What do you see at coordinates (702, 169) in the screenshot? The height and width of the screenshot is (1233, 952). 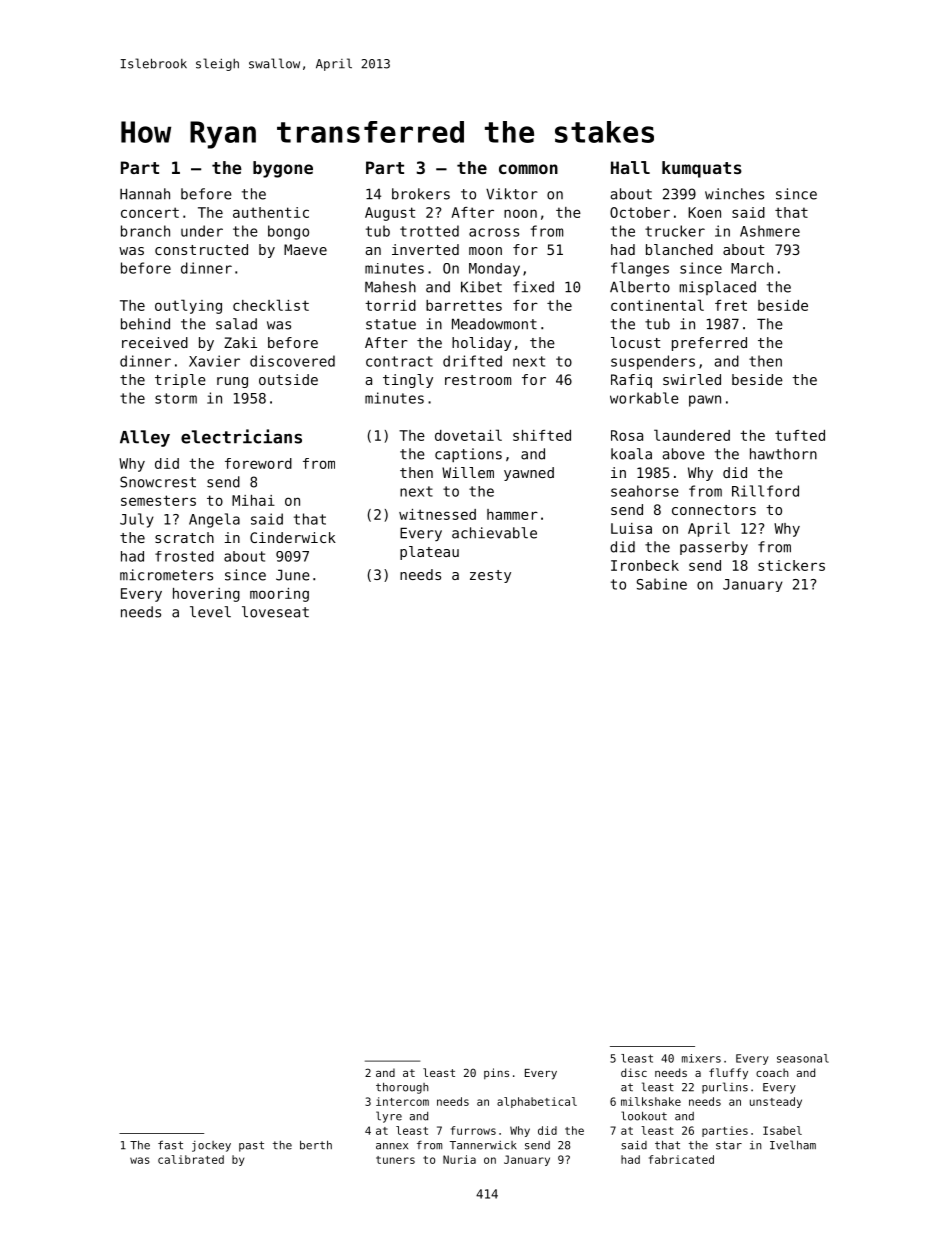 I see `kumquats` at bounding box center [702, 169].
